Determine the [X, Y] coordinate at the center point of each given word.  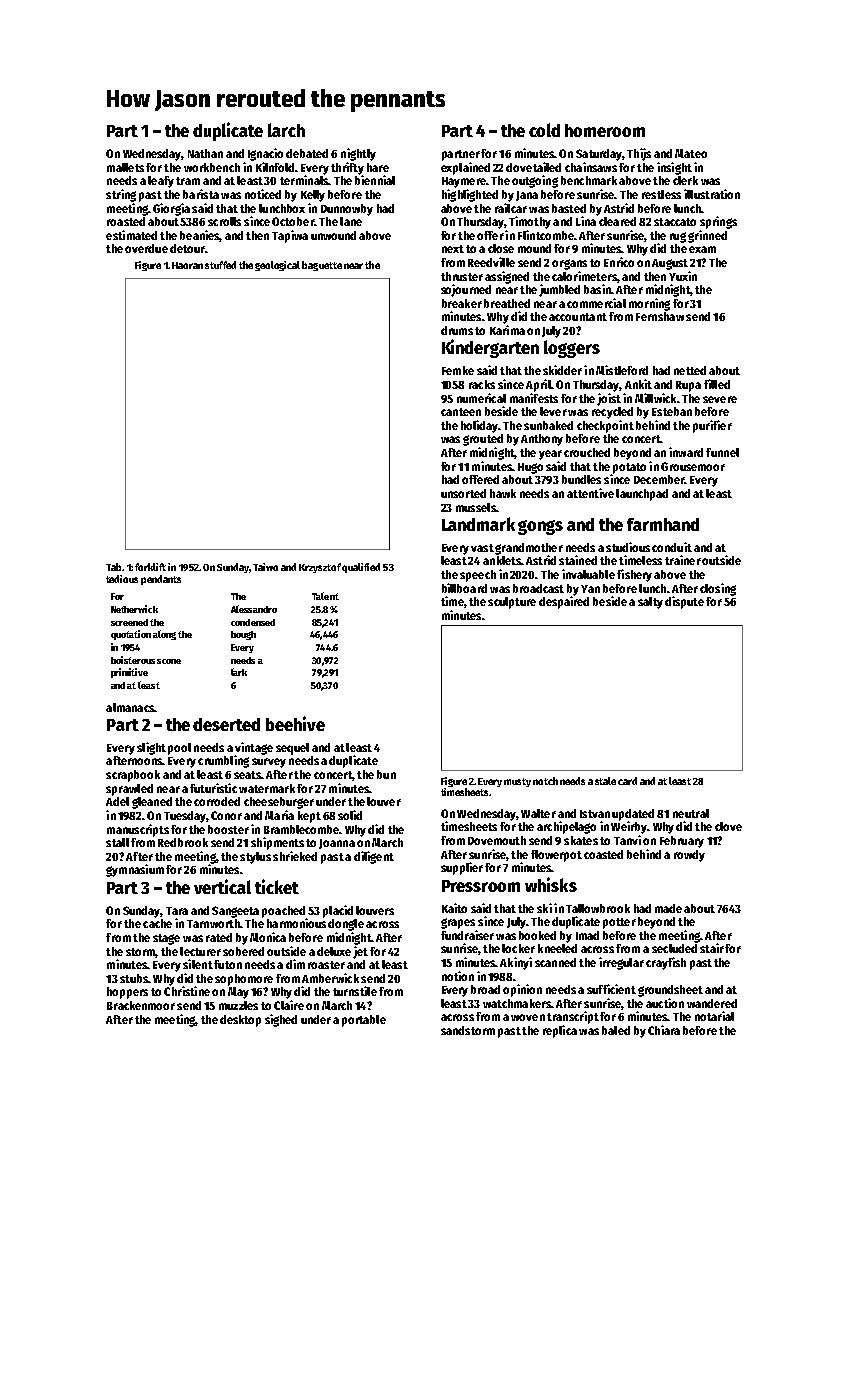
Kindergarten [490, 348]
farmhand [663, 524]
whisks [551, 884]
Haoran [187, 265]
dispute [684, 602]
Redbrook [183, 842]
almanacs [130, 707]
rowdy [689, 856]
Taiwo [265, 567]
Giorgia [171, 209]
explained [465, 168]
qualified [361, 568]
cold [544, 130]
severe [720, 399]
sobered [243, 951]
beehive [295, 723]
